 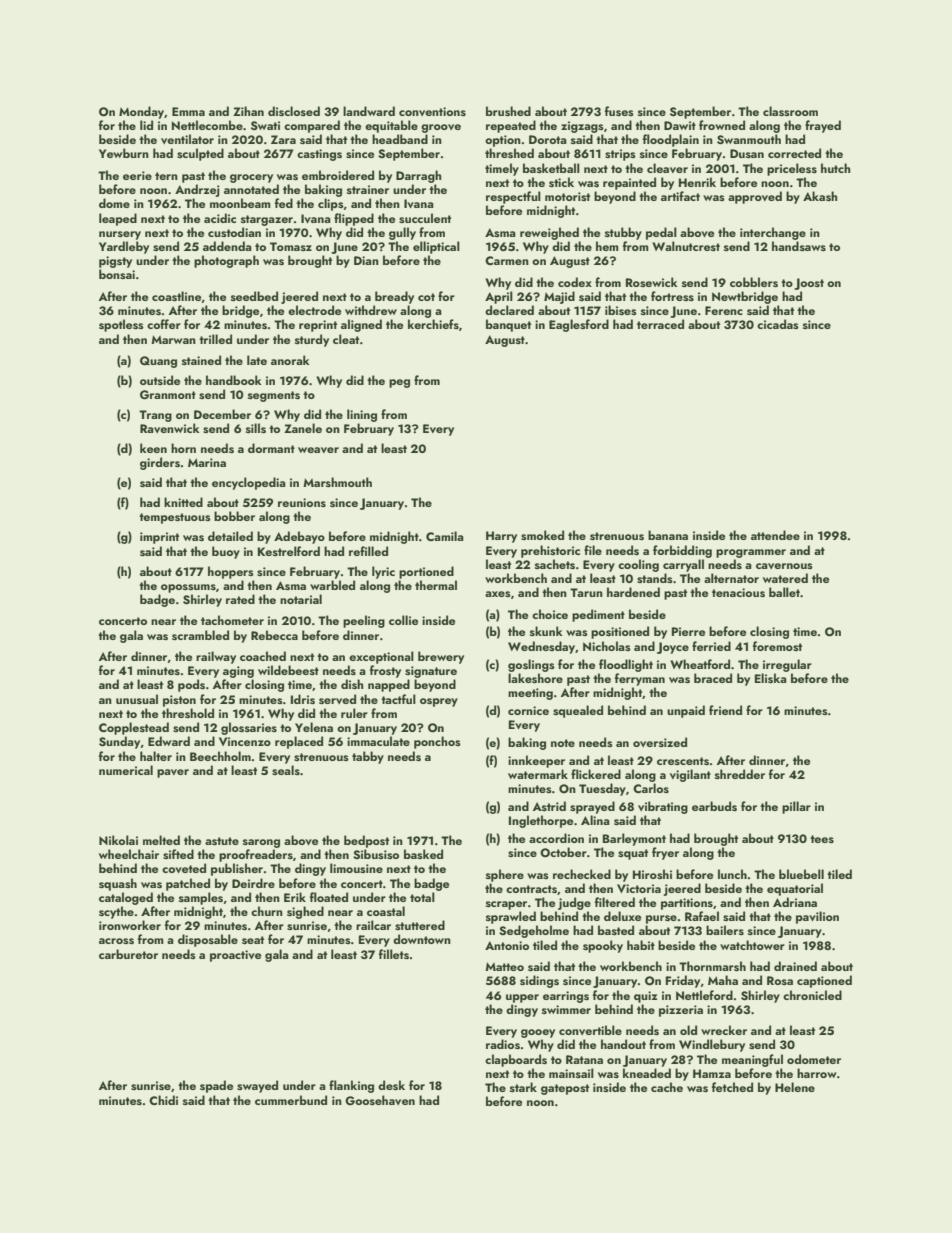 I want to click on basked, so click(x=423, y=854).
